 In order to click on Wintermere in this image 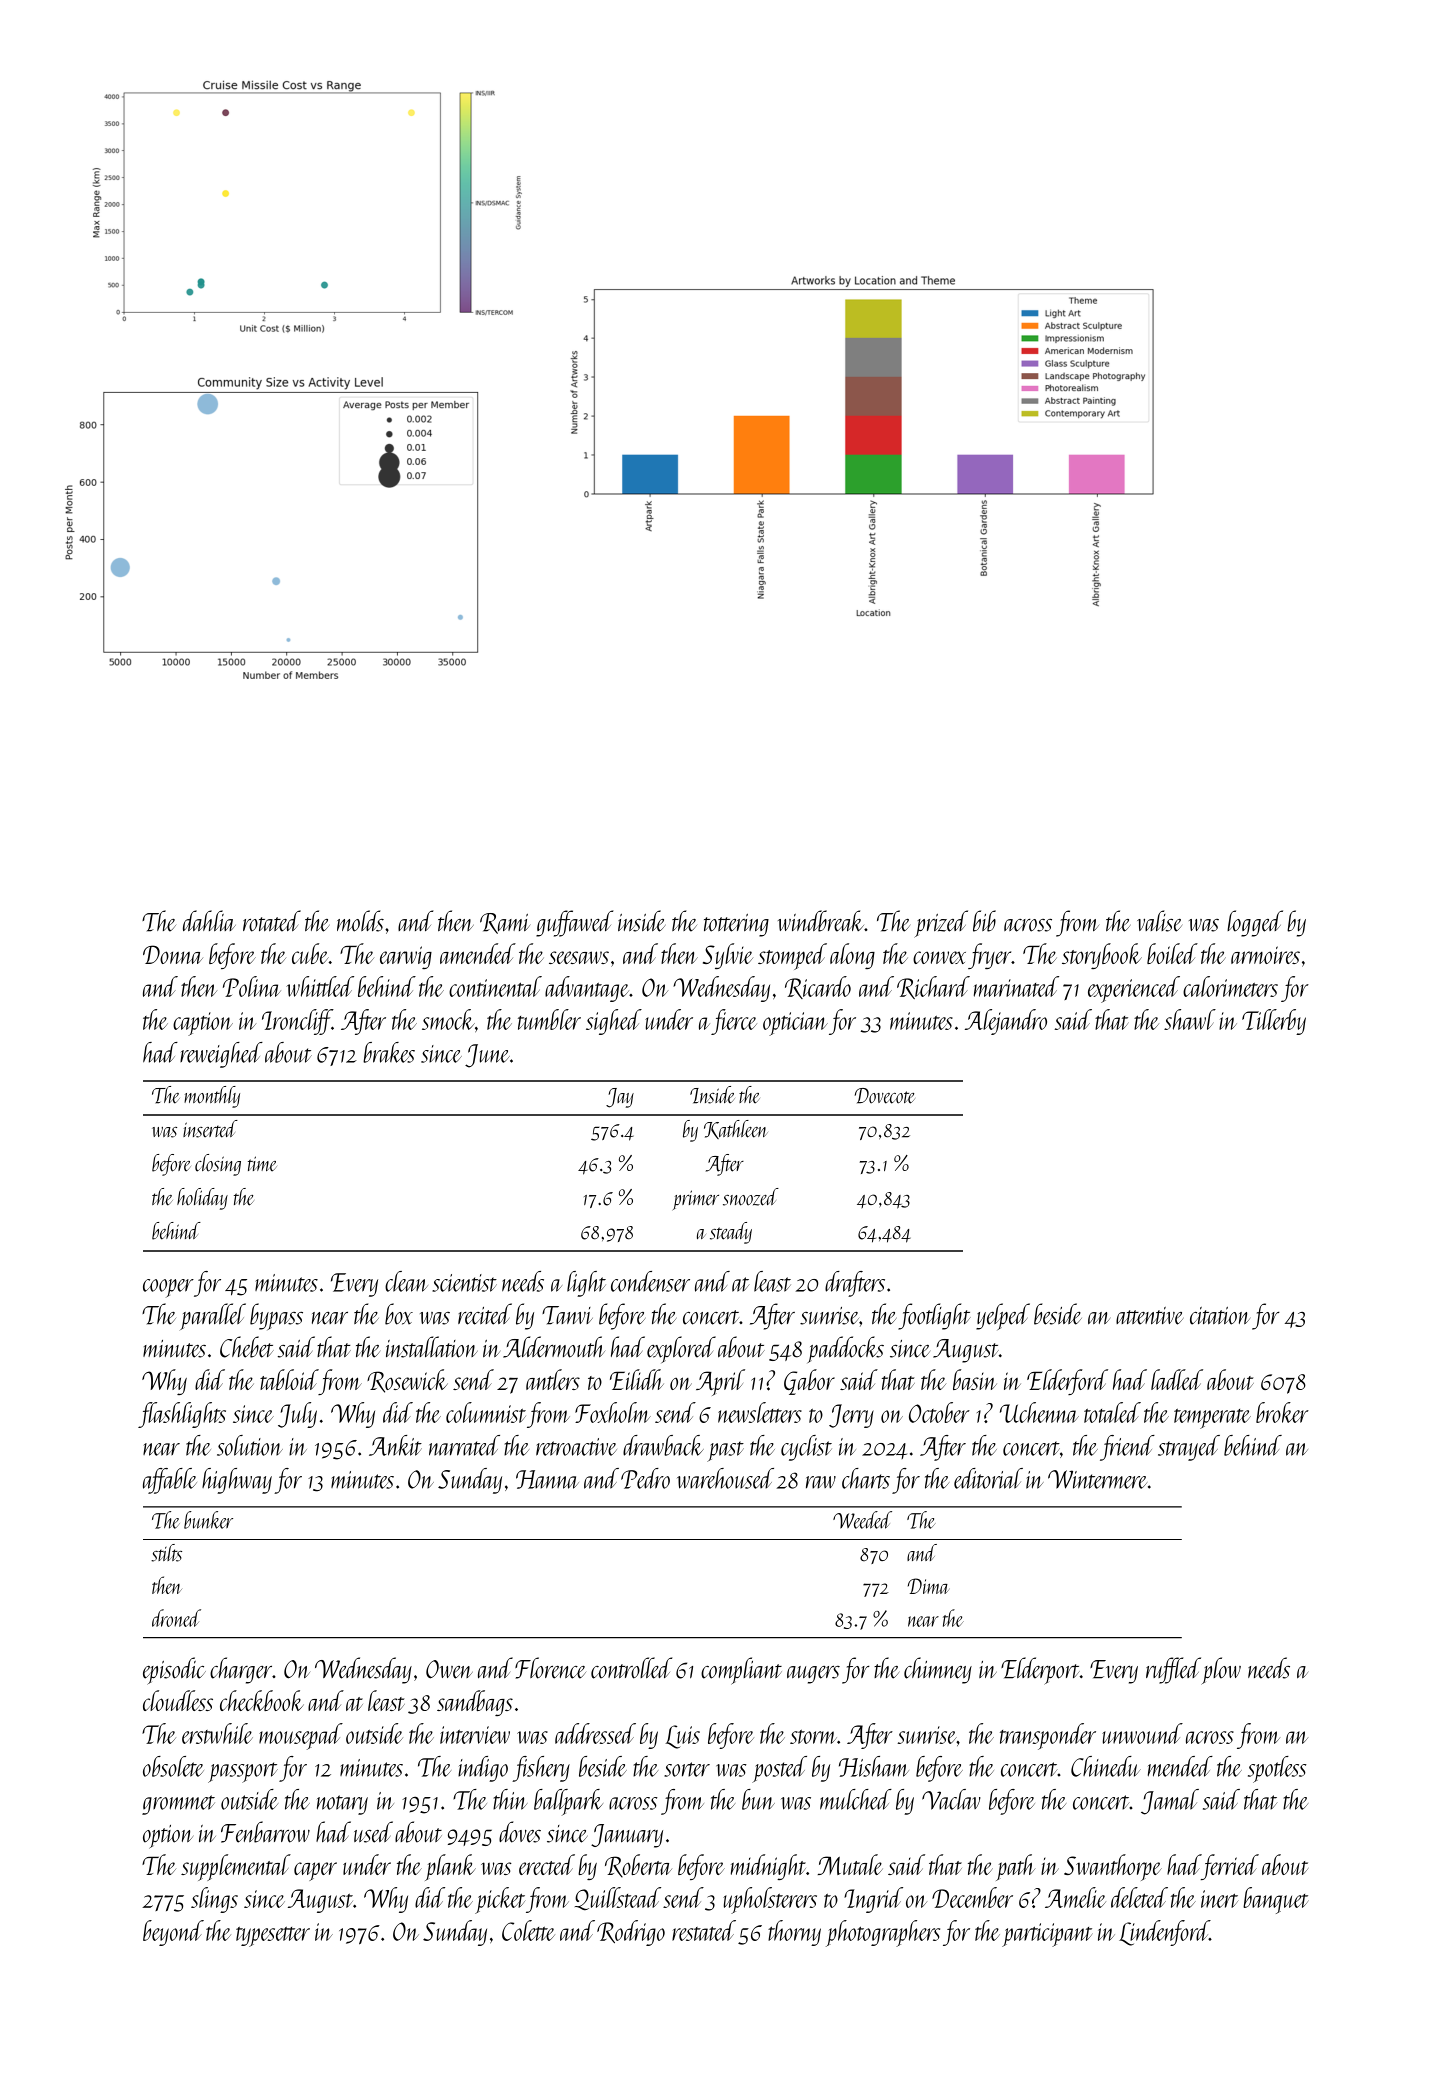, I will do `click(1097, 1479)`.
